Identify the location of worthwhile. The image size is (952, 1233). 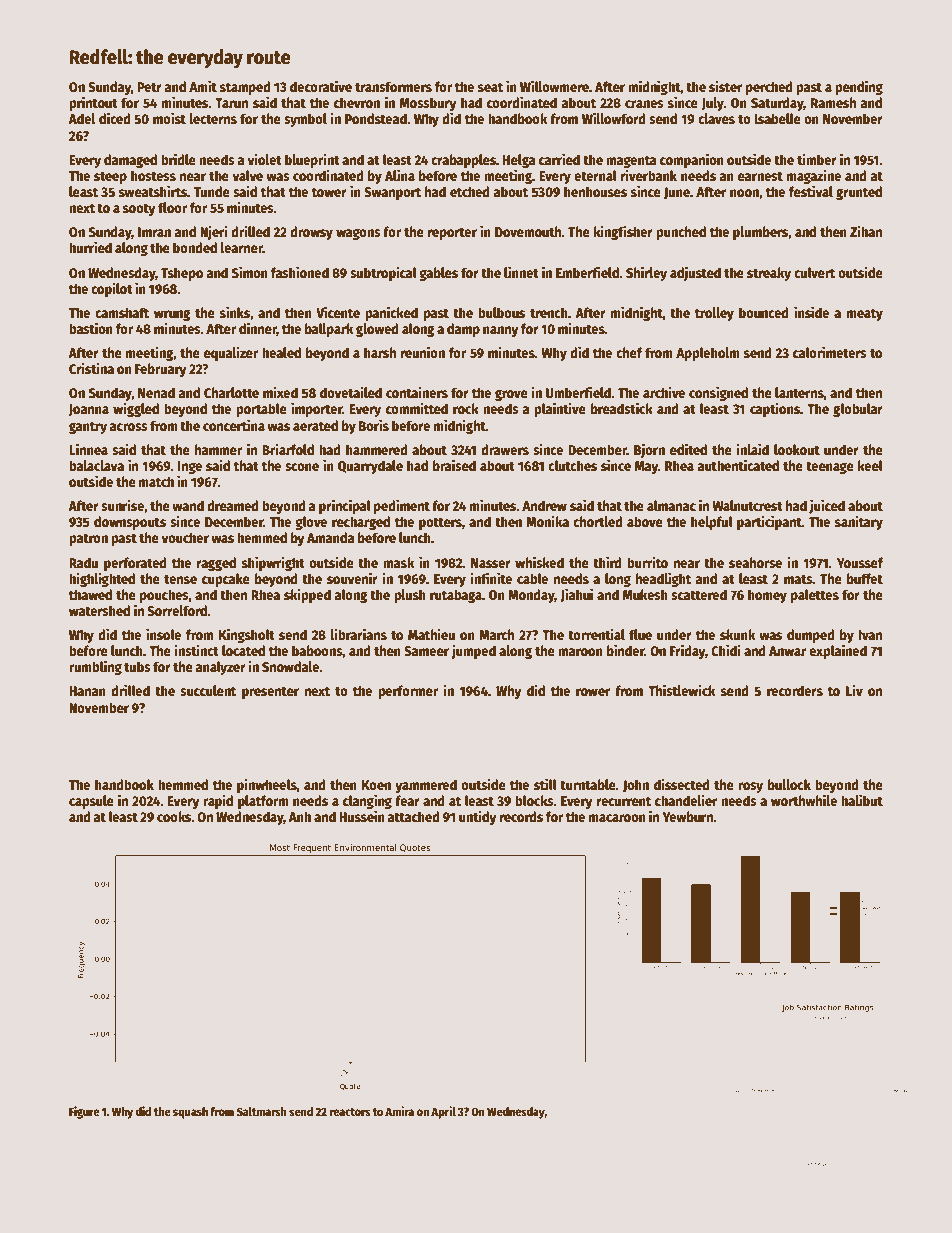
(804, 800).
